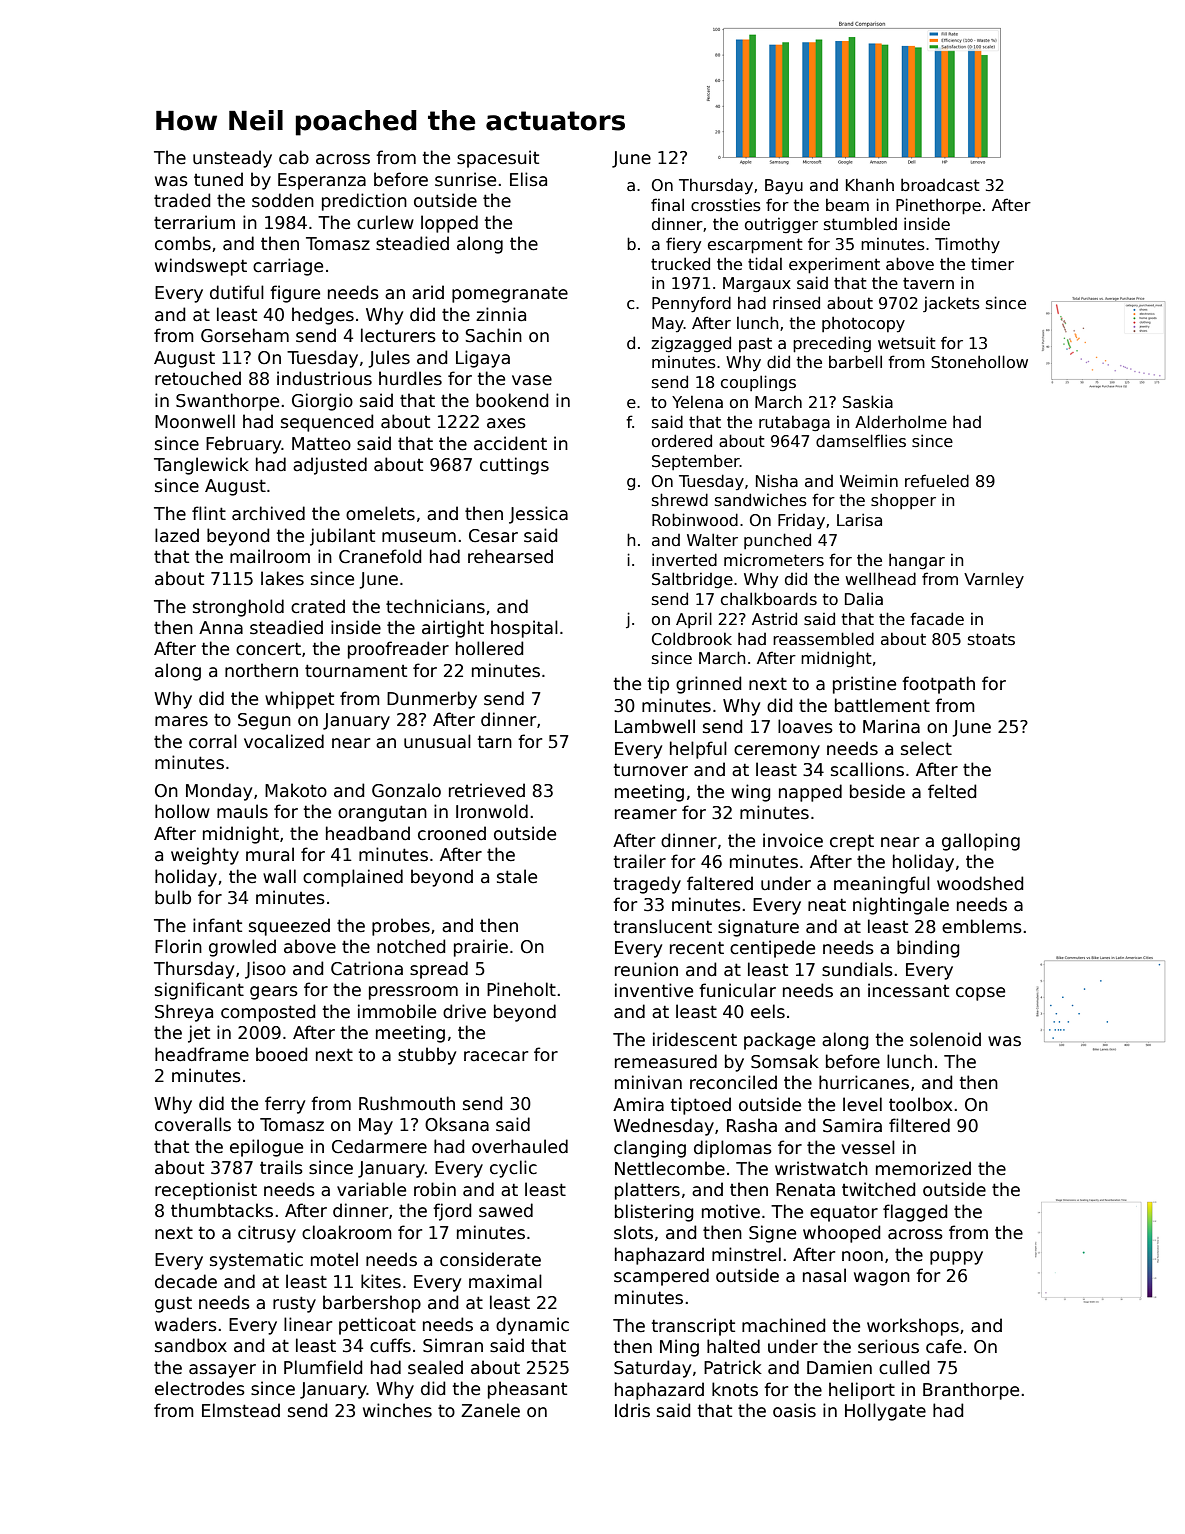 The image size is (1185, 1534). What do you see at coordinates (232, 159) in the screenshot?
I see `unsteady` at bounding box center [232, 159].
